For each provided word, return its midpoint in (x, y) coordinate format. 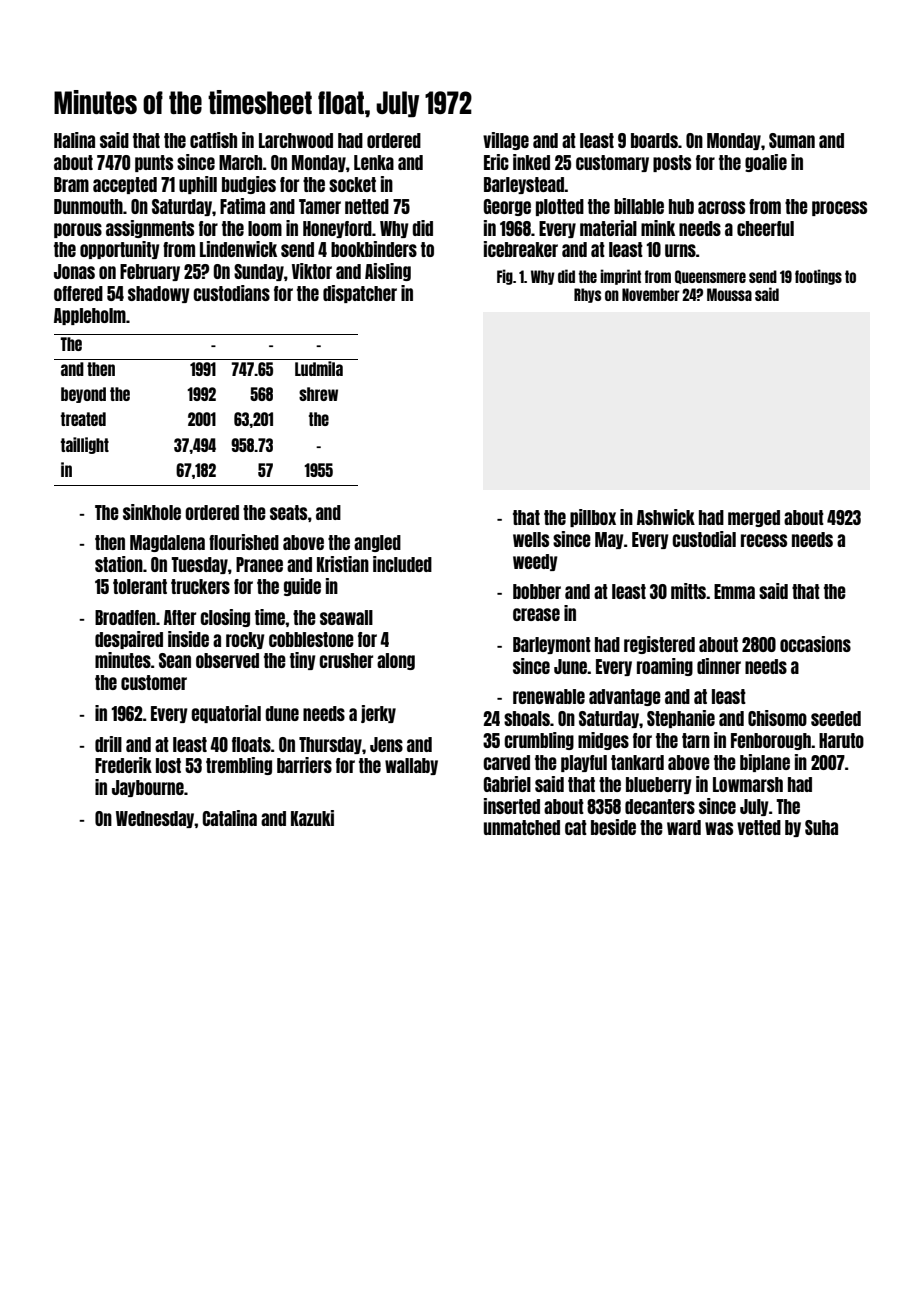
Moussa (729, 294)
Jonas (74, 271)
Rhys (587, 295)
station (119, 564)
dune (282, 713)
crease (536, 614)
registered (659, 645)
